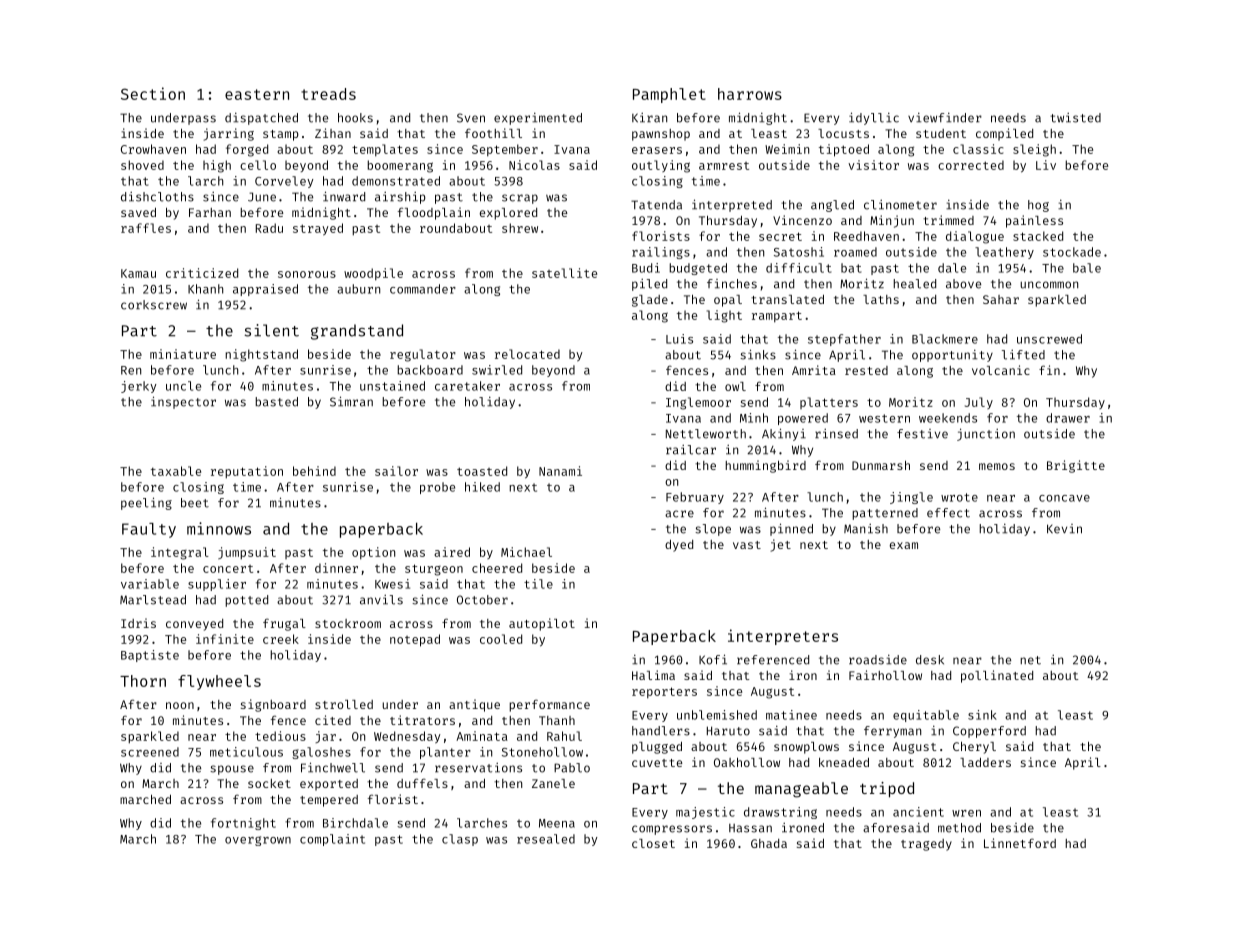  I want to click on twisted, so click(1075, 118).
